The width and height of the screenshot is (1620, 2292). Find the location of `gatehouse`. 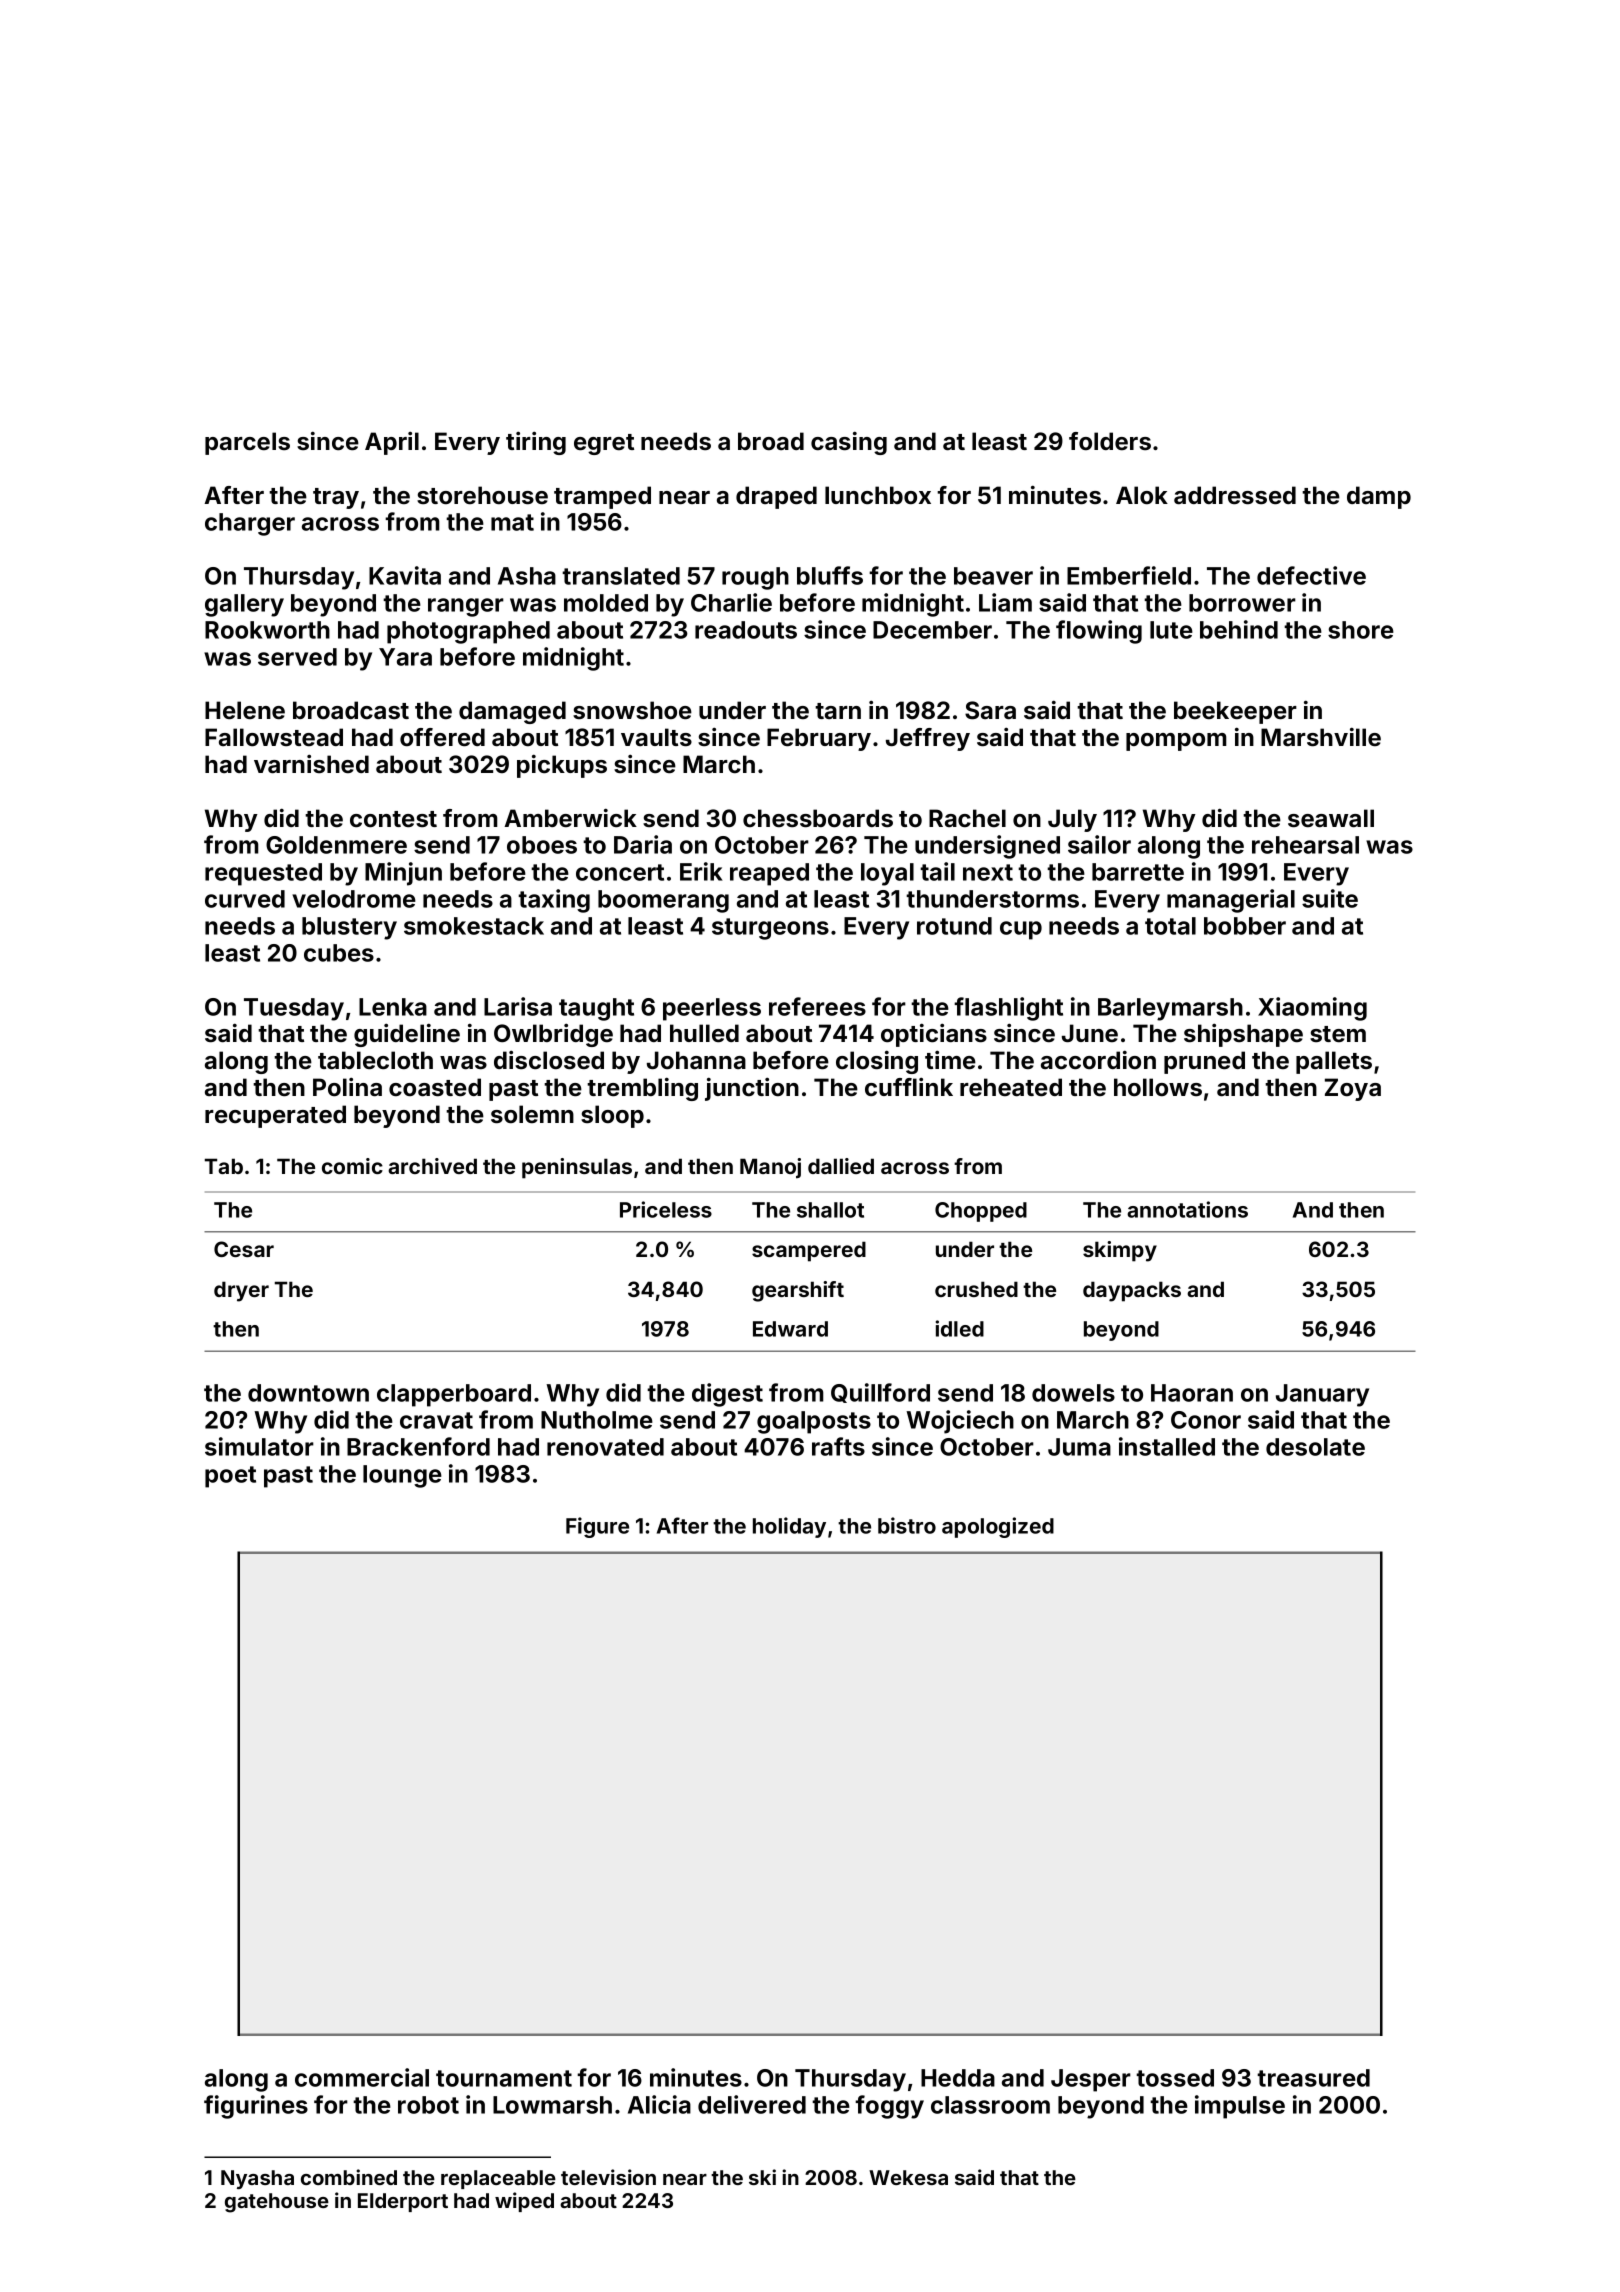

gatehouse is located at coordinates (277, 2203).
